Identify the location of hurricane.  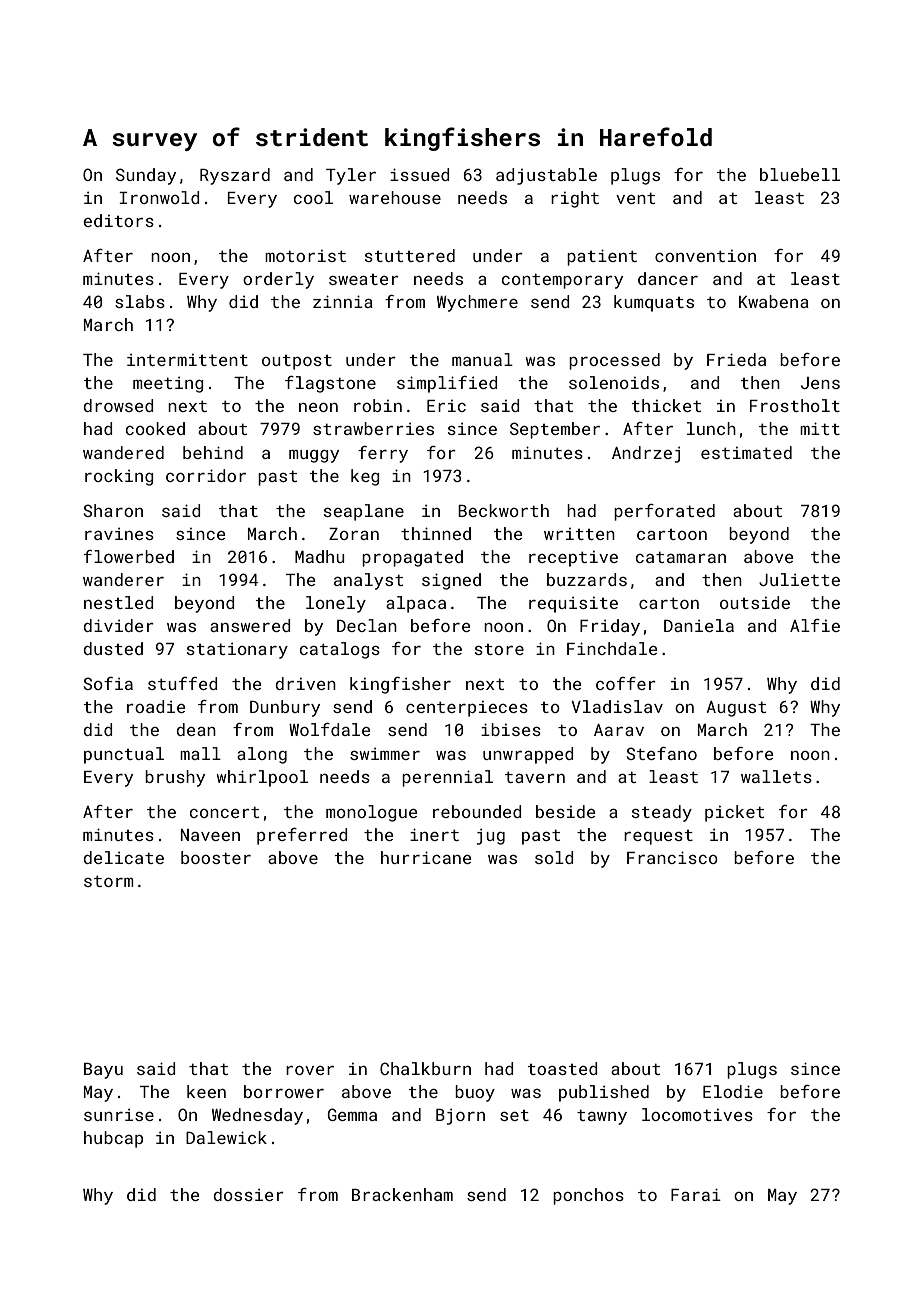
(426, 857).
